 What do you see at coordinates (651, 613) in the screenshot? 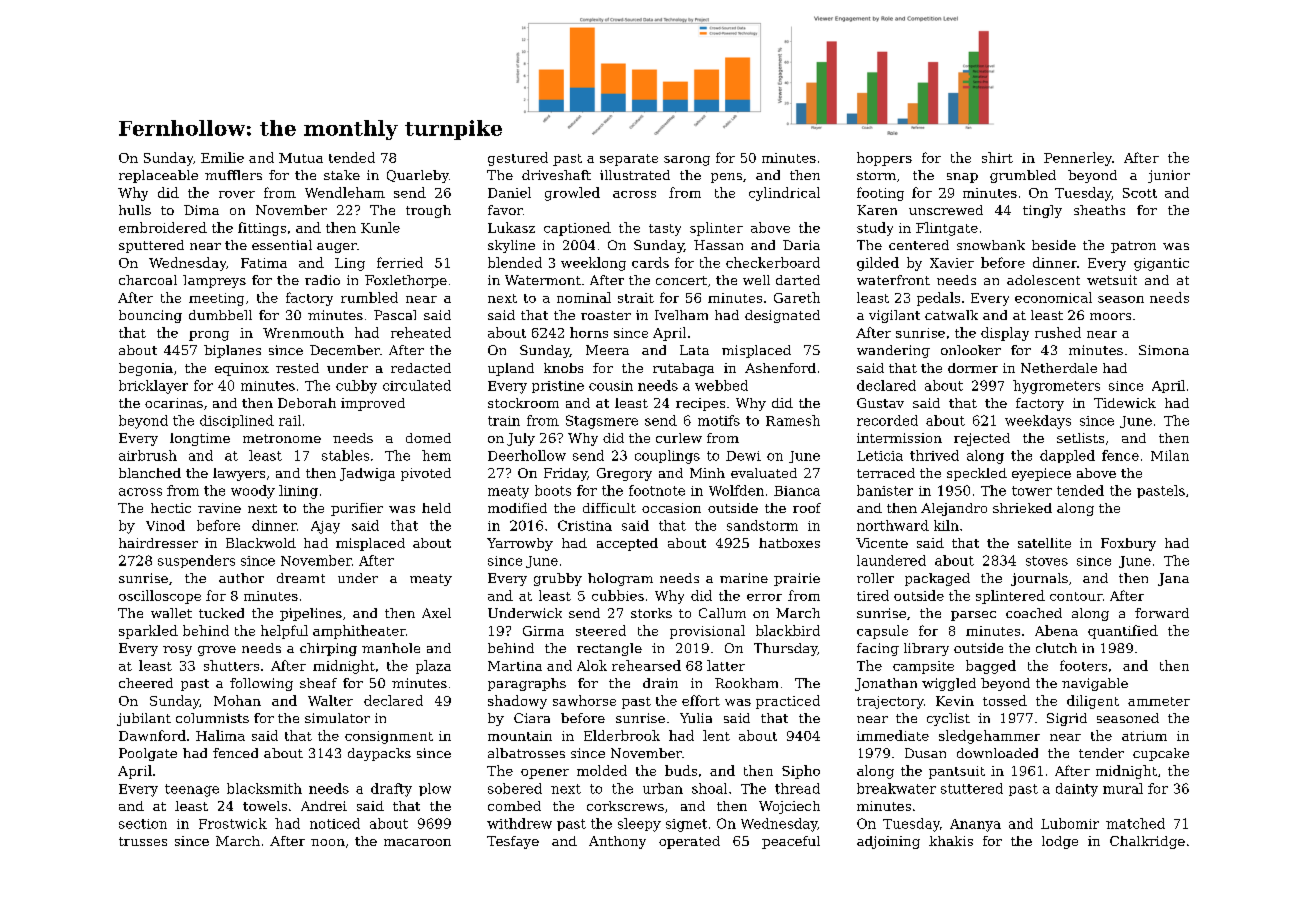
I see `storks` at bounding box center [651, 613].
